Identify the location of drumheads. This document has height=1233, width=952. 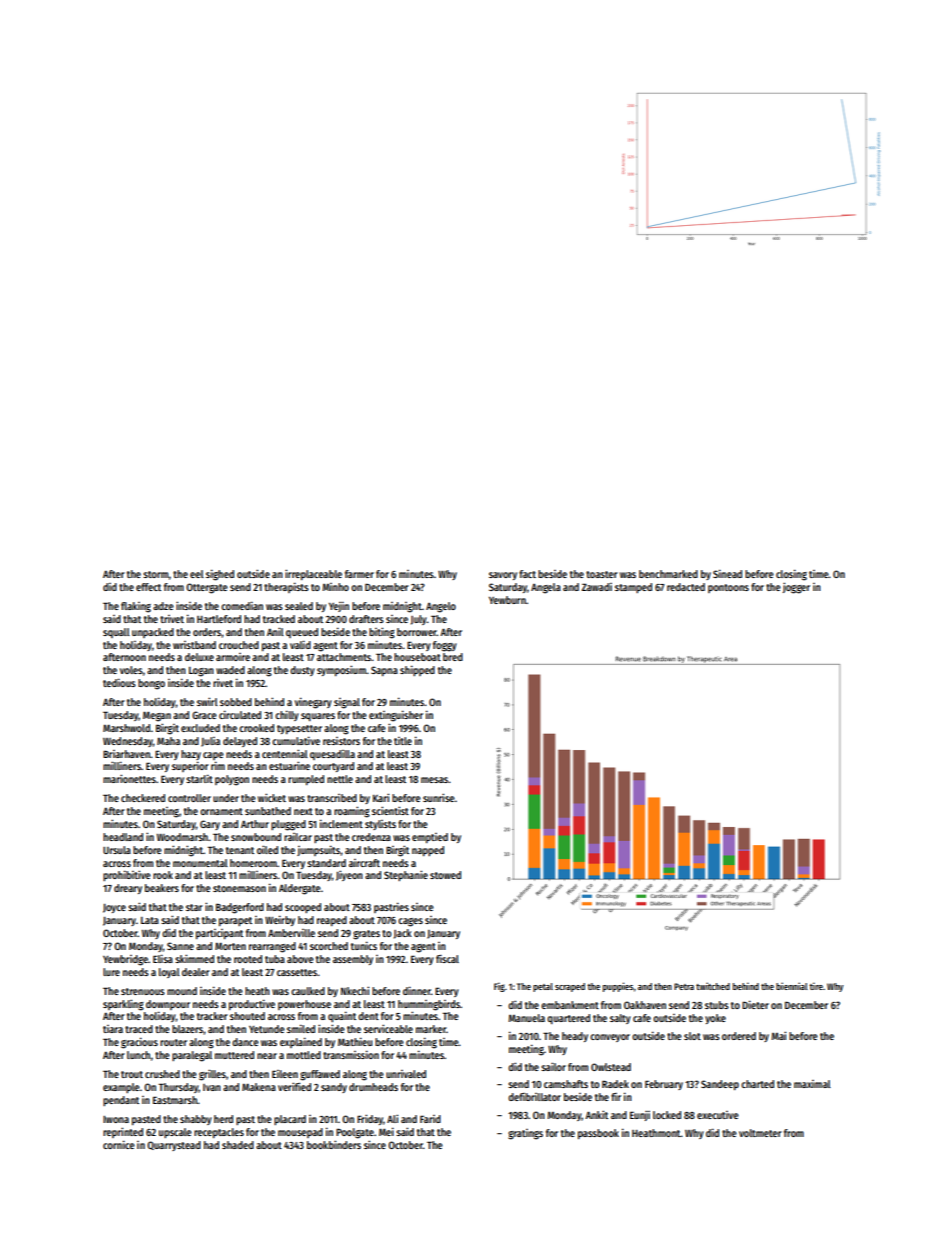
(373, 1087).
